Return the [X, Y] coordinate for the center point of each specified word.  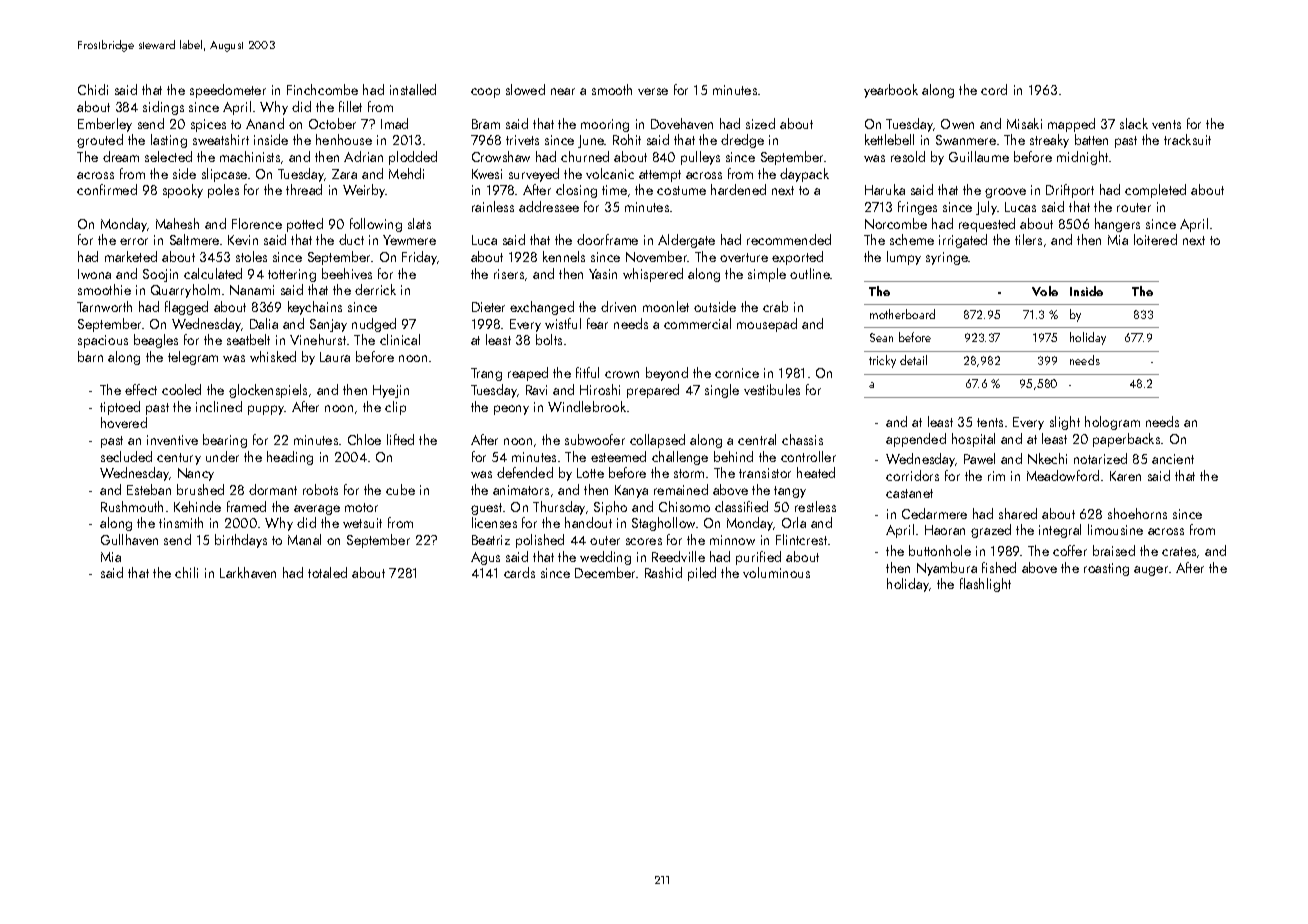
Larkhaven [248, 572]
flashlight [985, 585]
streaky [1049, 141]
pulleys [700, 158]
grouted [100, 141]
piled [702, 574]
